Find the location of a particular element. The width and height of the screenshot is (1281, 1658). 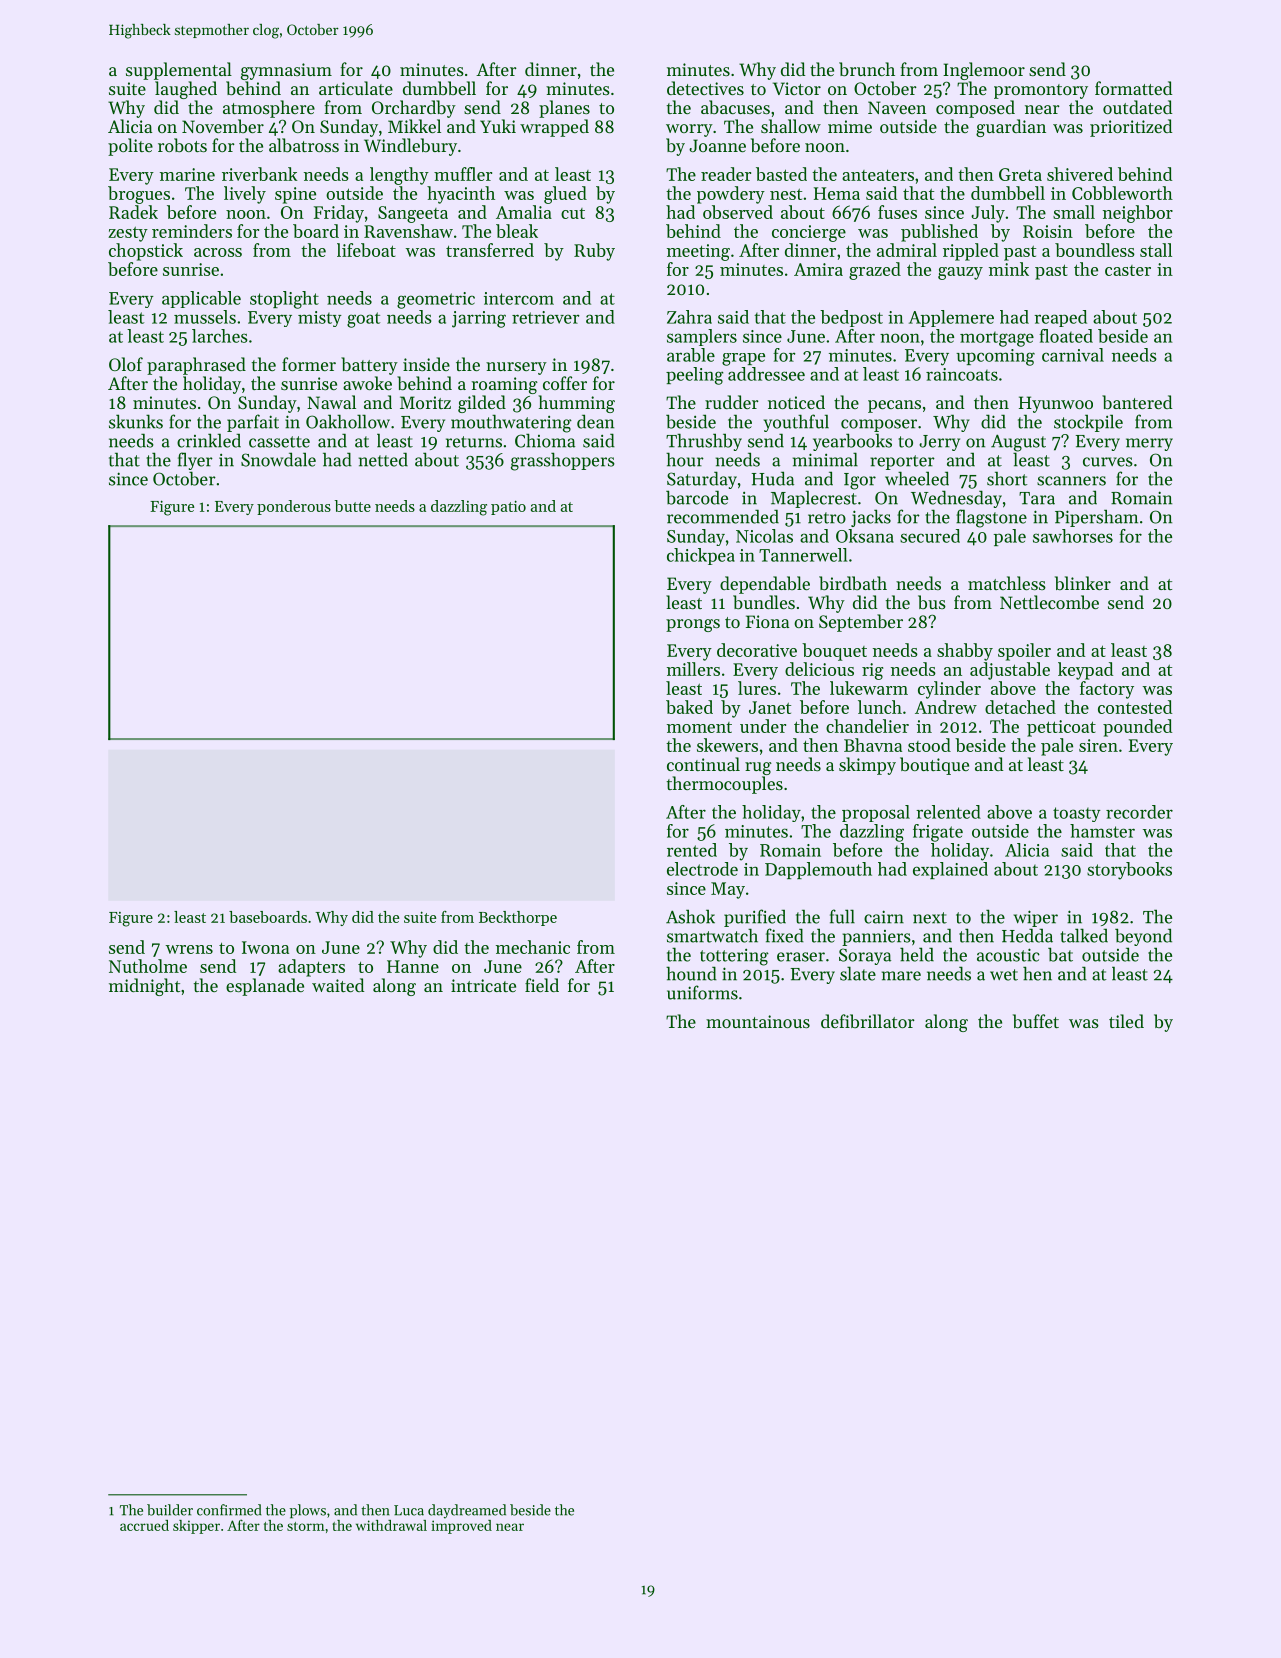

keypad is located at coordinates (1085, 671).
